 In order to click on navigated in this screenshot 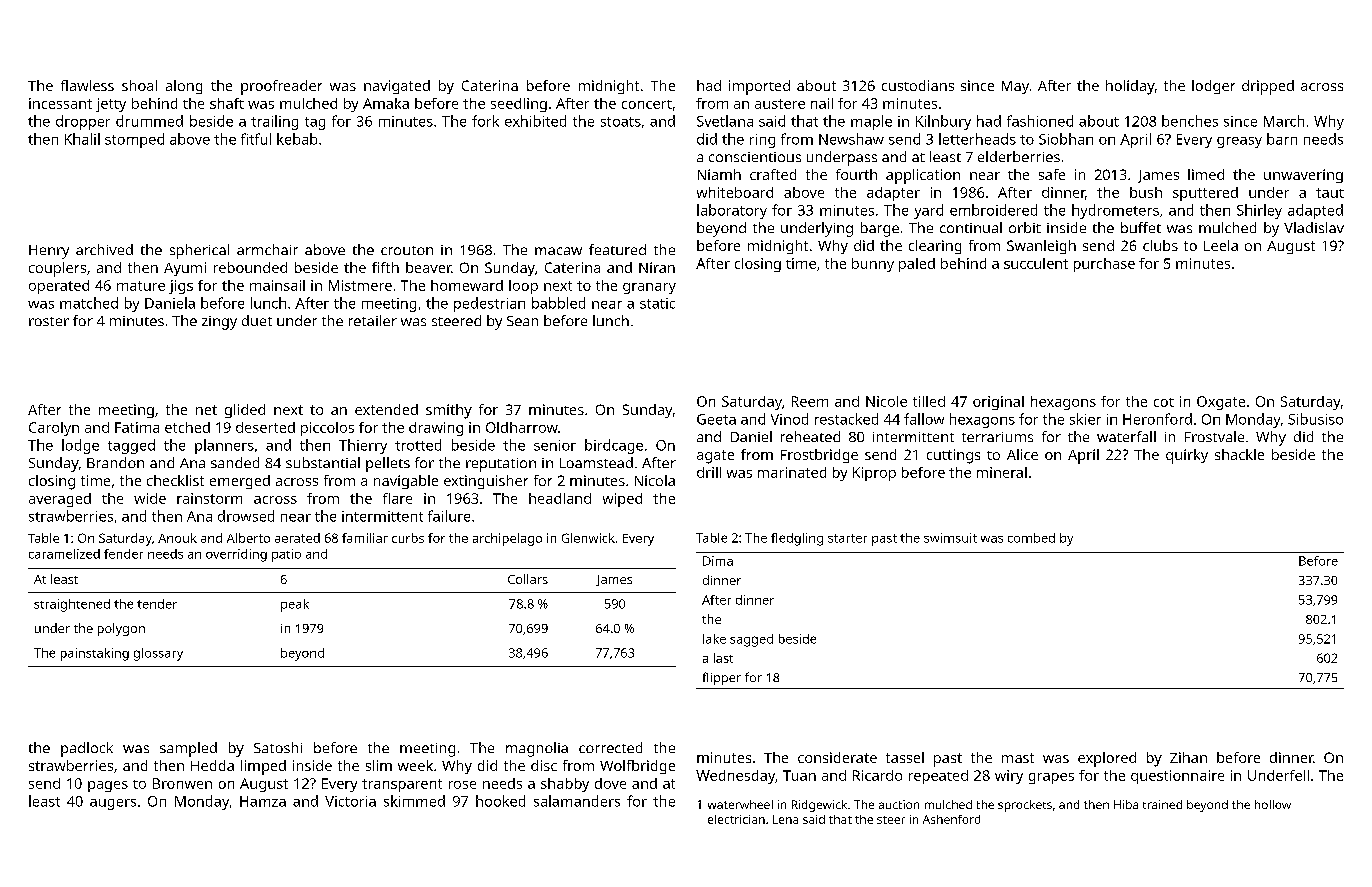, I will do `click(397, 87)`.
